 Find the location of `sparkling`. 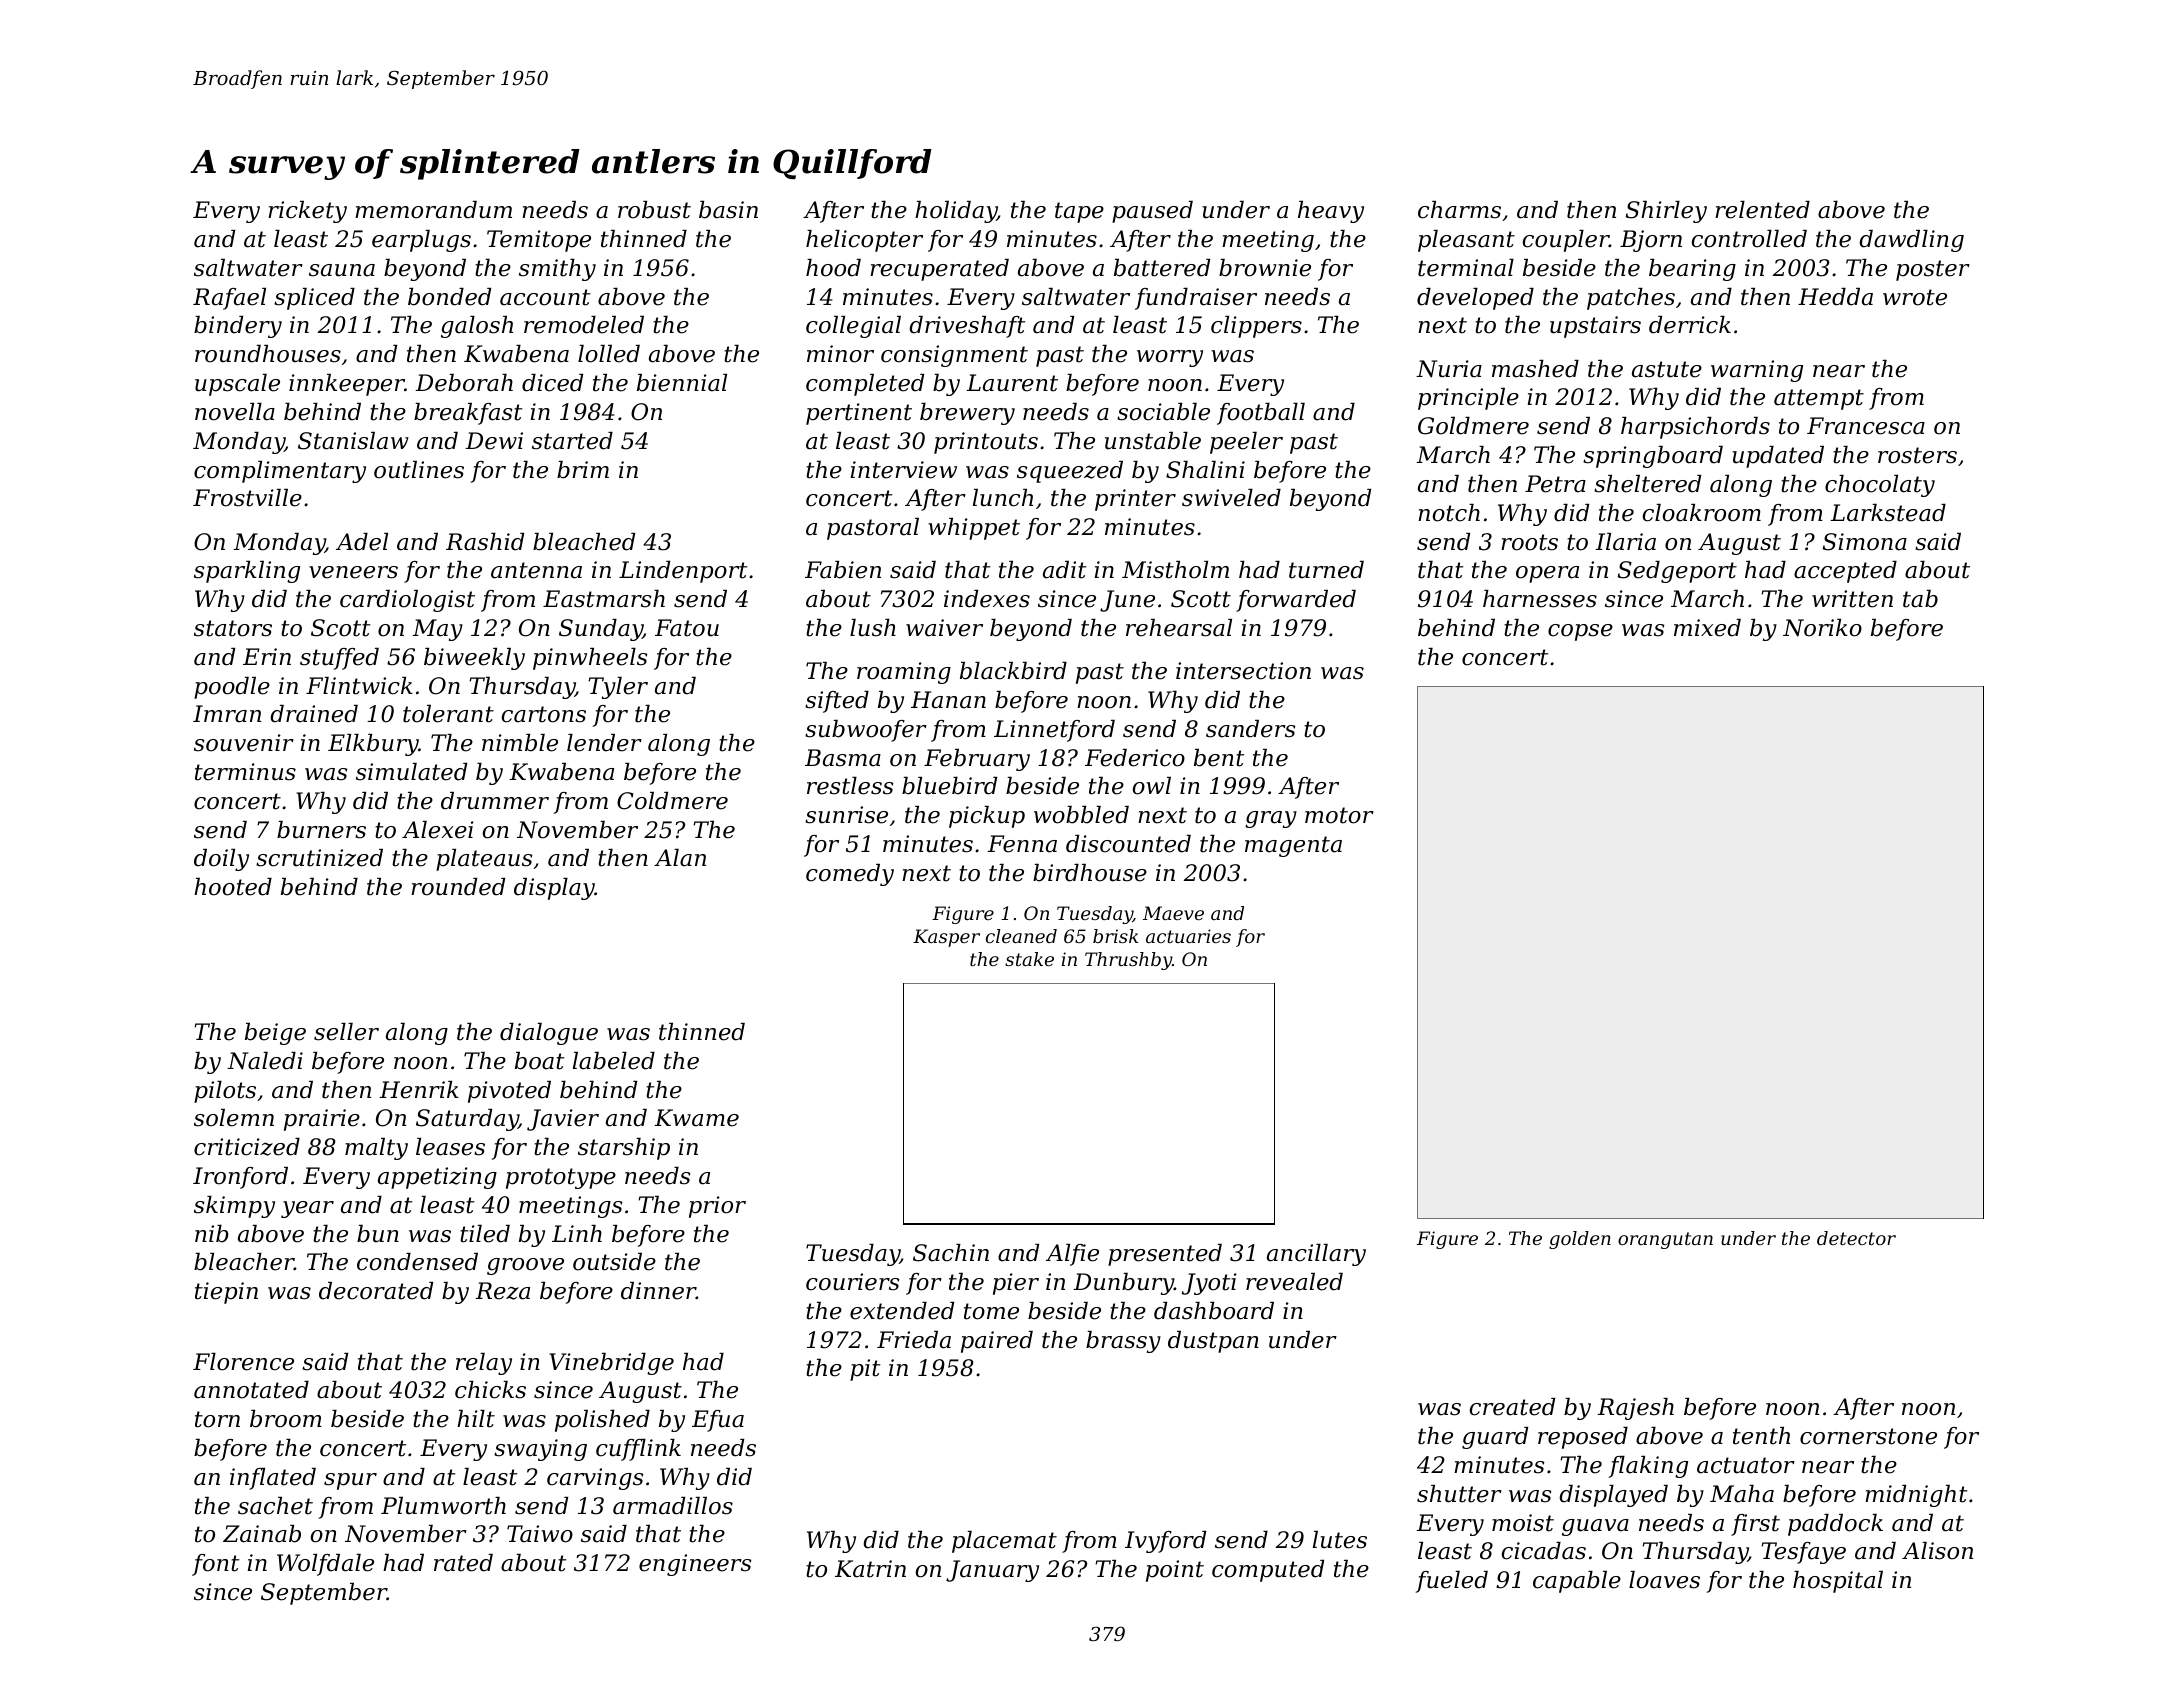

sparkling is located at coordinates (247, 572).
